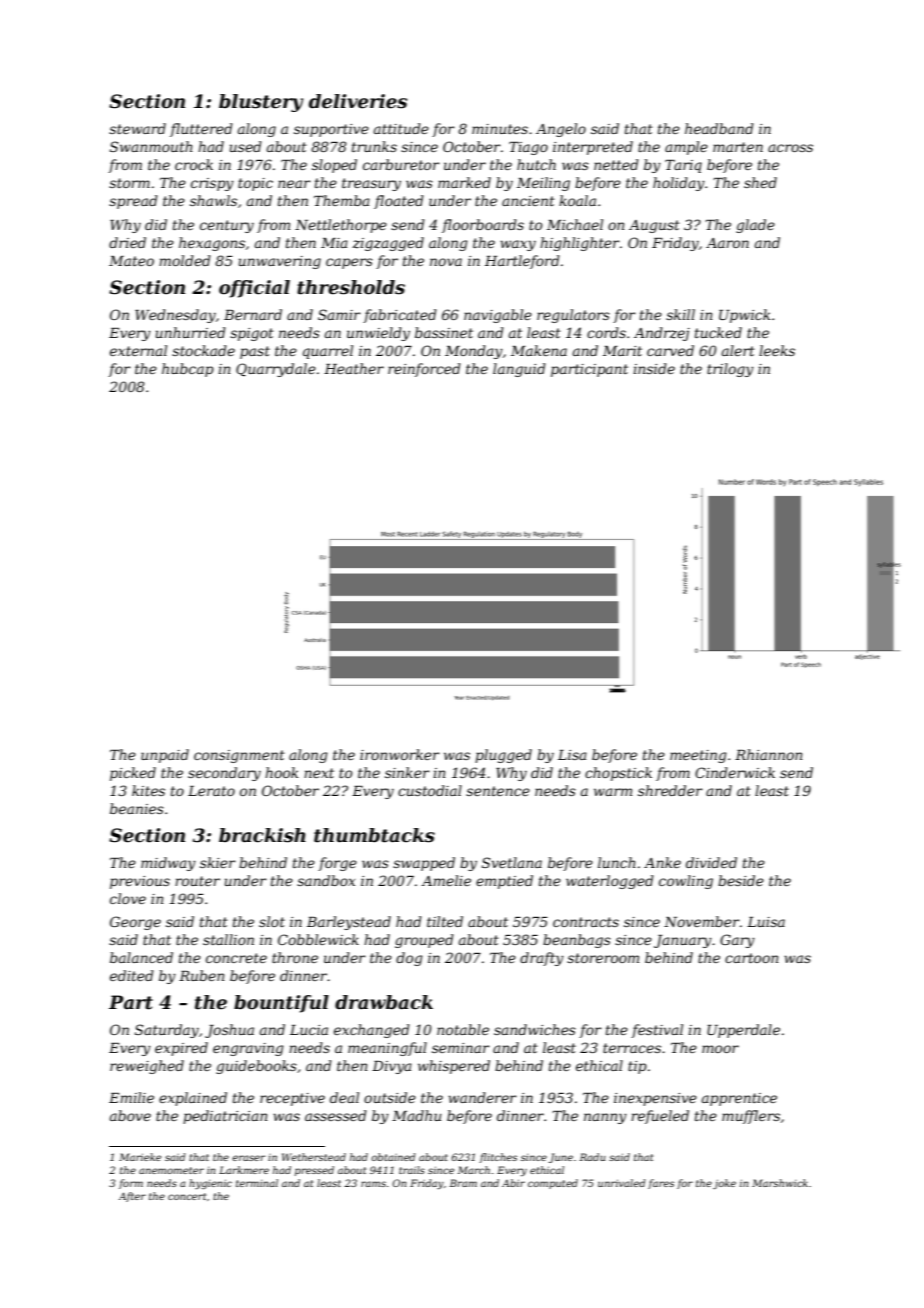 The height and width of the screenshot is (1308, 924). I want to click on Aaron, so click(727, 243).
